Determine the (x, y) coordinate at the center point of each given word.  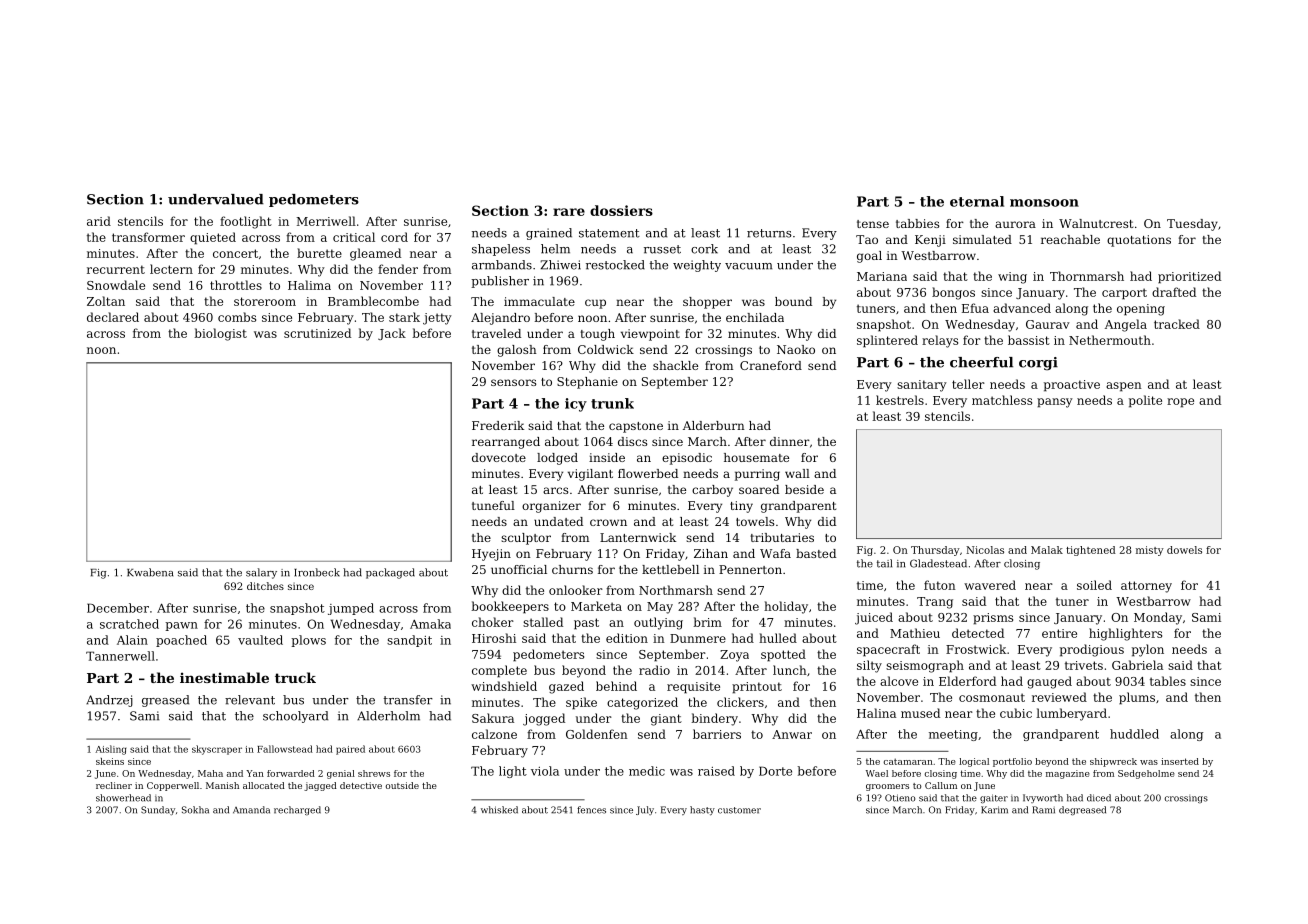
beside (804, 489)
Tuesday (1192, 225)
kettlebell (670, 569)
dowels (1184, 550)
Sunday (158, 810)
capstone (636, 427)
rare (569, 212)
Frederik (498, 425)
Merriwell (326, 221)
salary (261, 573)
